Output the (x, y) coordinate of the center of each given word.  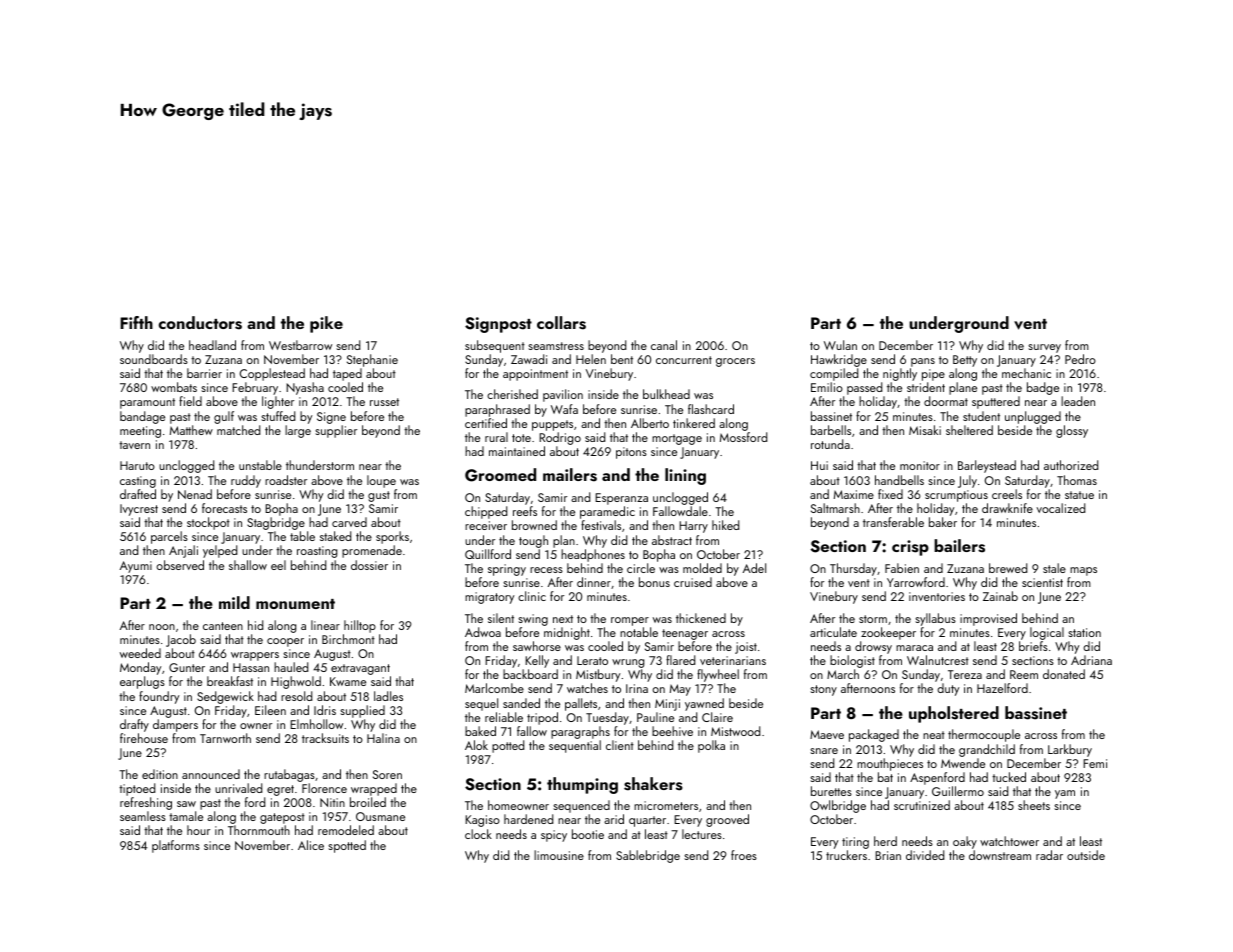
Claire (717, 717)
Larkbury (1070, 750)
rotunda (830, 444)
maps (1083, 571)
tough (533, 541)
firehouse (144, 738)
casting (138, 482)
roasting (317, 552)
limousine (559, 855)
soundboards (154, 359)
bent (622, 359)
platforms (176, 846)
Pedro (1080, 359)
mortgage (677, 439)
